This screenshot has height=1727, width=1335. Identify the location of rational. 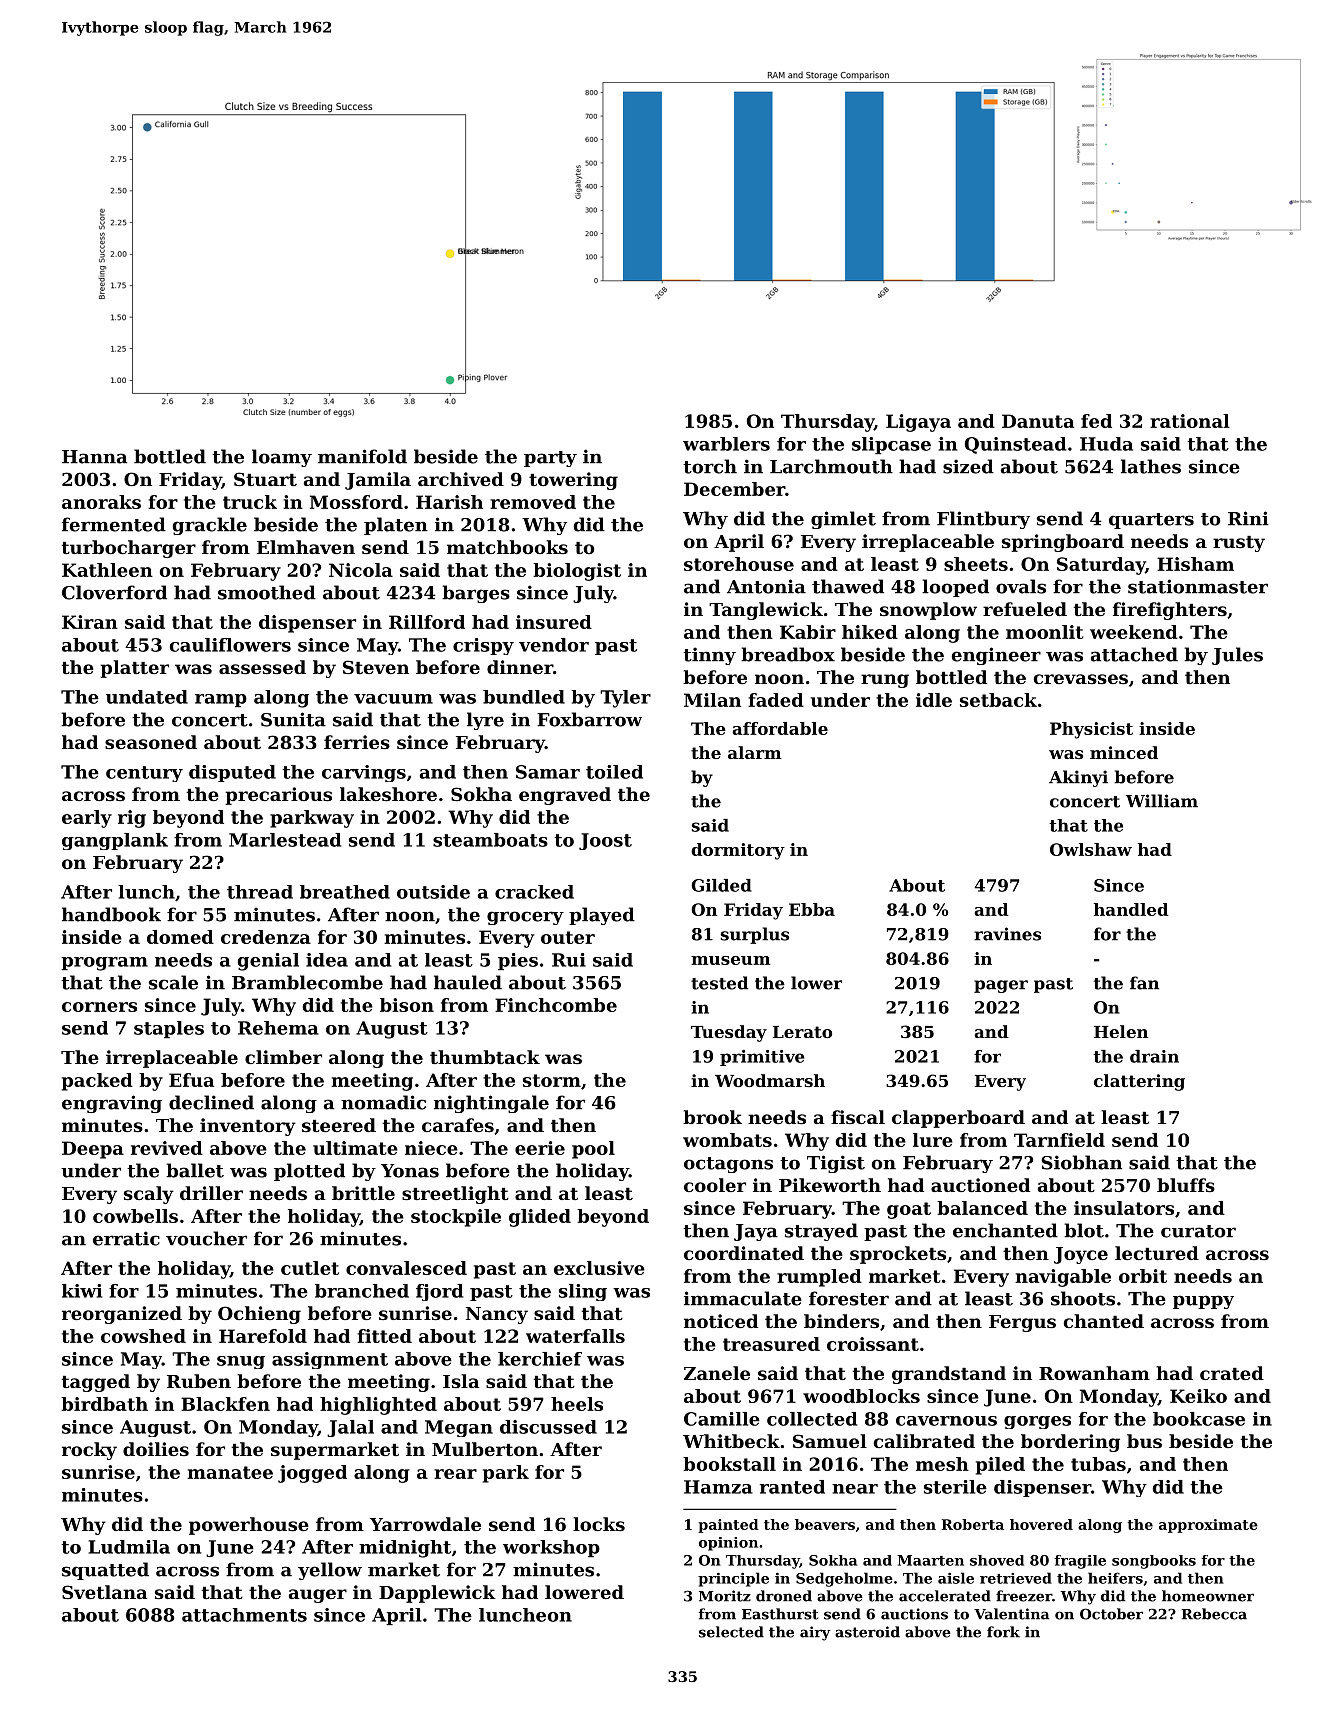
(1190, 421).
